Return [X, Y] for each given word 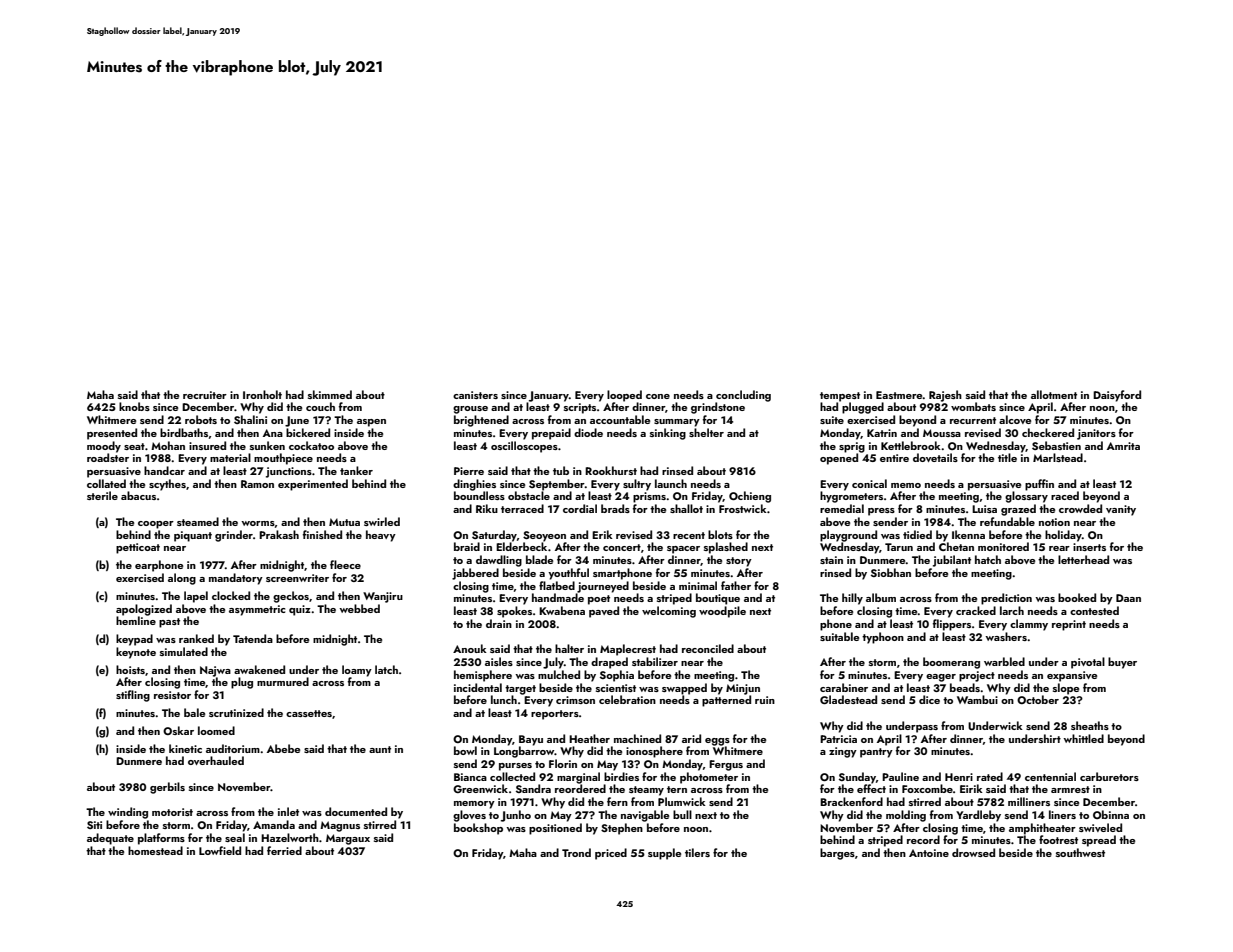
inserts [1089, 547]
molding [906, 816]
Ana [273, 433]
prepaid [551, 434]
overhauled [216, 760]
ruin [765, 700]
